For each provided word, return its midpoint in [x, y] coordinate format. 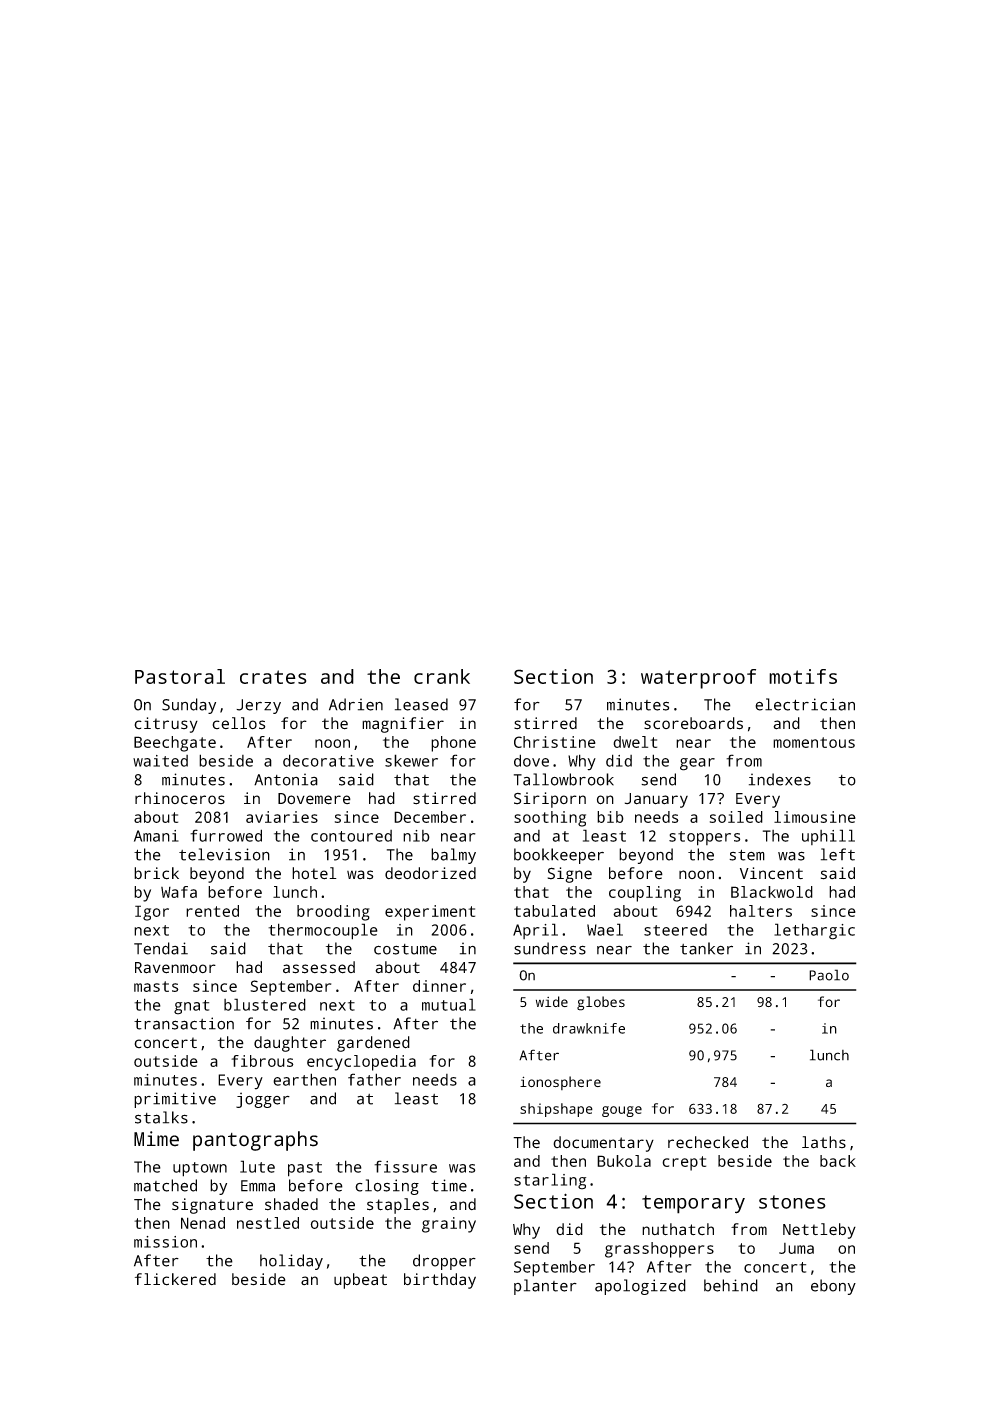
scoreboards [693, 723]
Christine [555, 742]
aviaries [282, 817]
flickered [175, 1279]
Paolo [829, 975]
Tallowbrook [564, 779]
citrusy [166, 725]
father [374, 1079]
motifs [803, 676]
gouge [622, 1111]
